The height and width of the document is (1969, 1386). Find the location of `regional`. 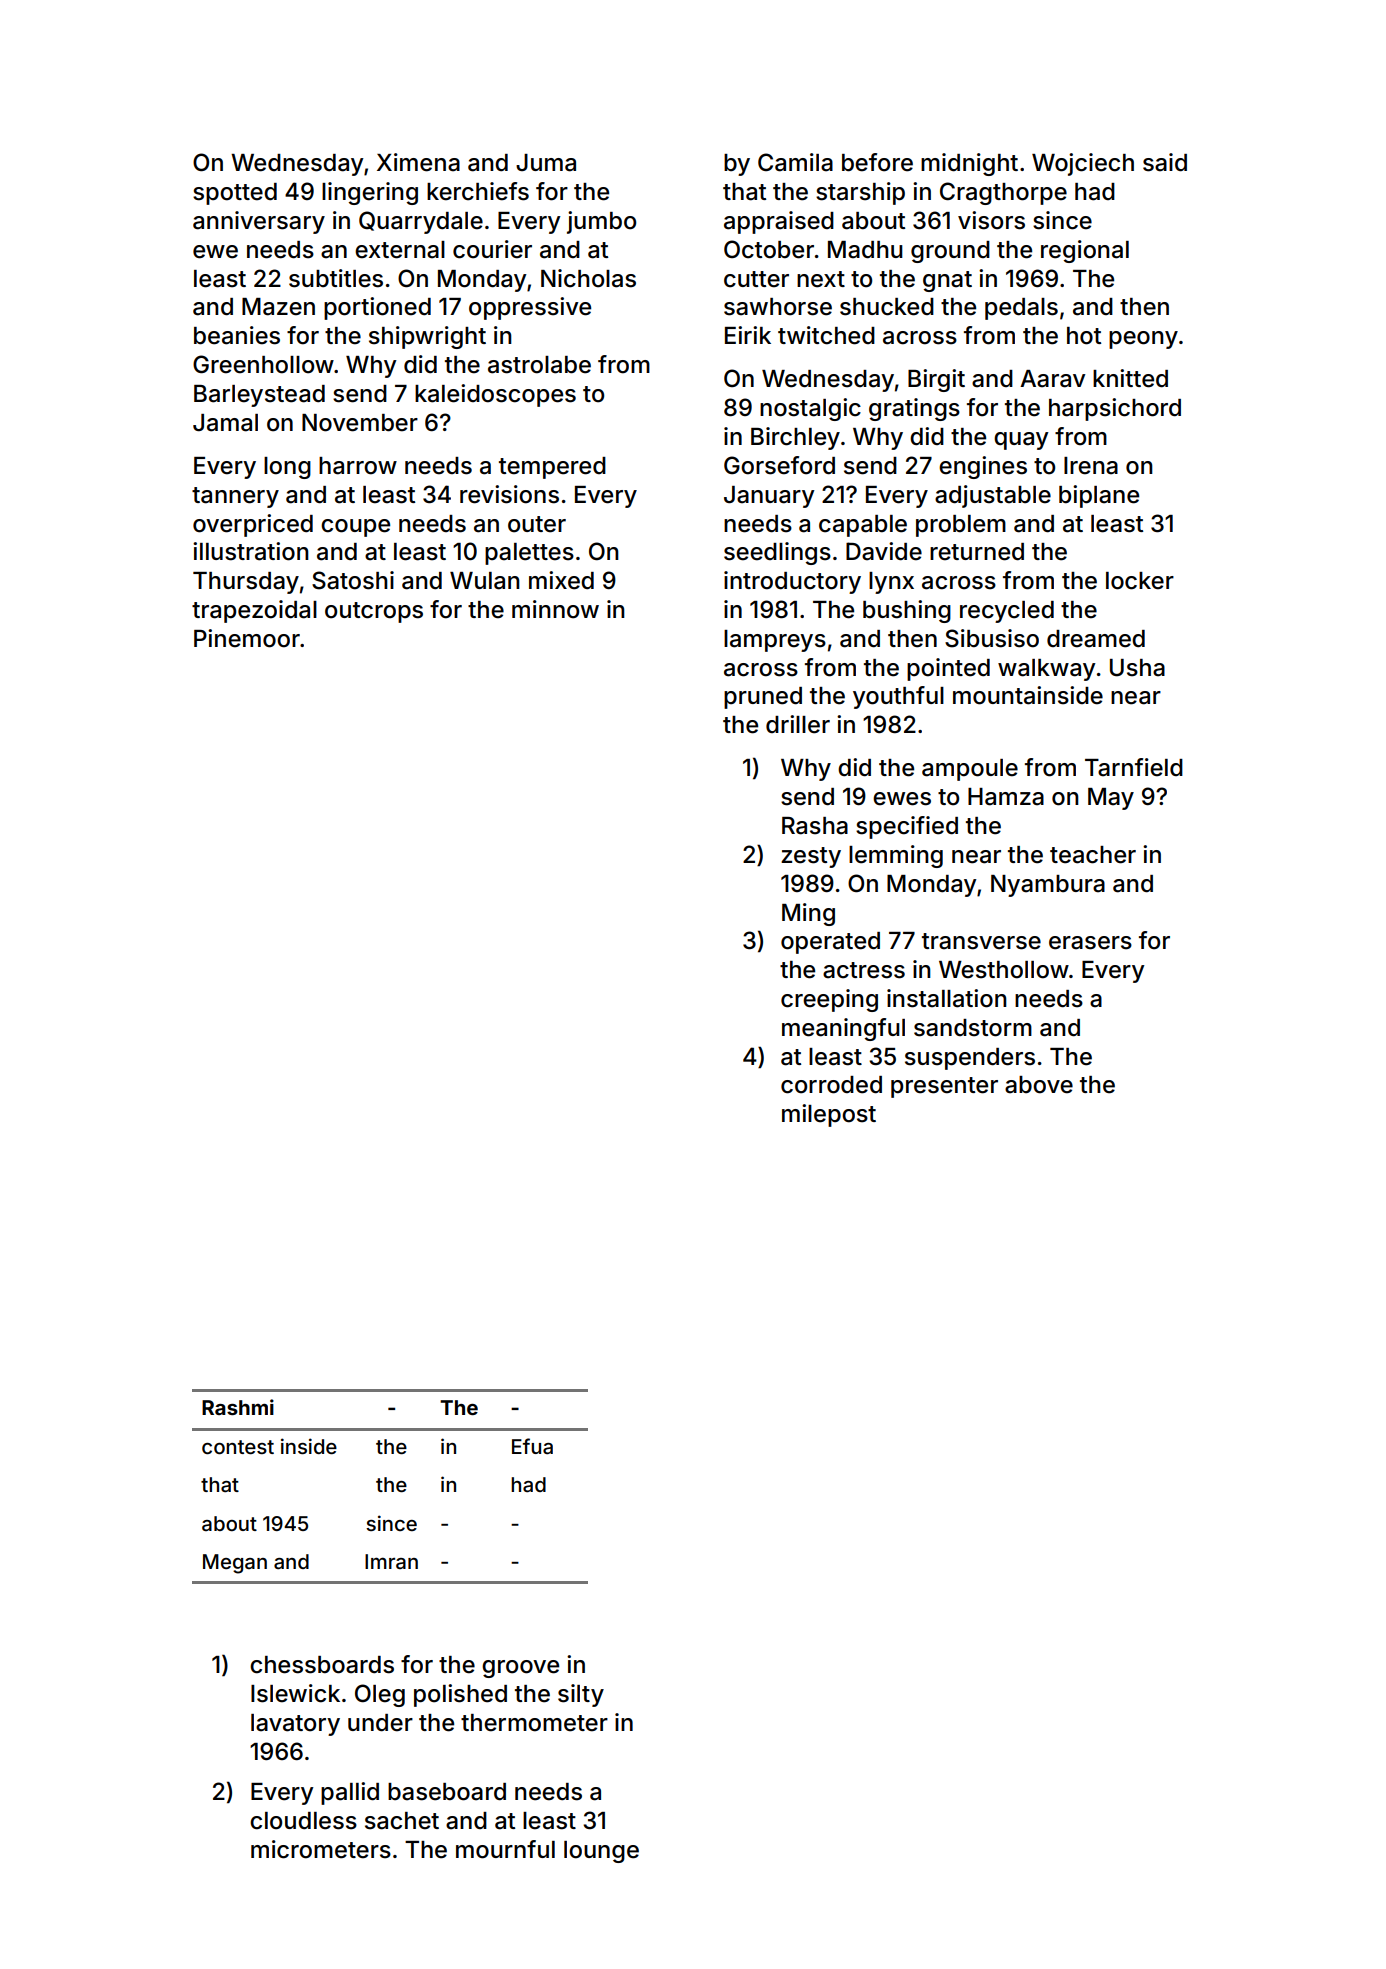

regional is located at coordinates (1085, 251).
